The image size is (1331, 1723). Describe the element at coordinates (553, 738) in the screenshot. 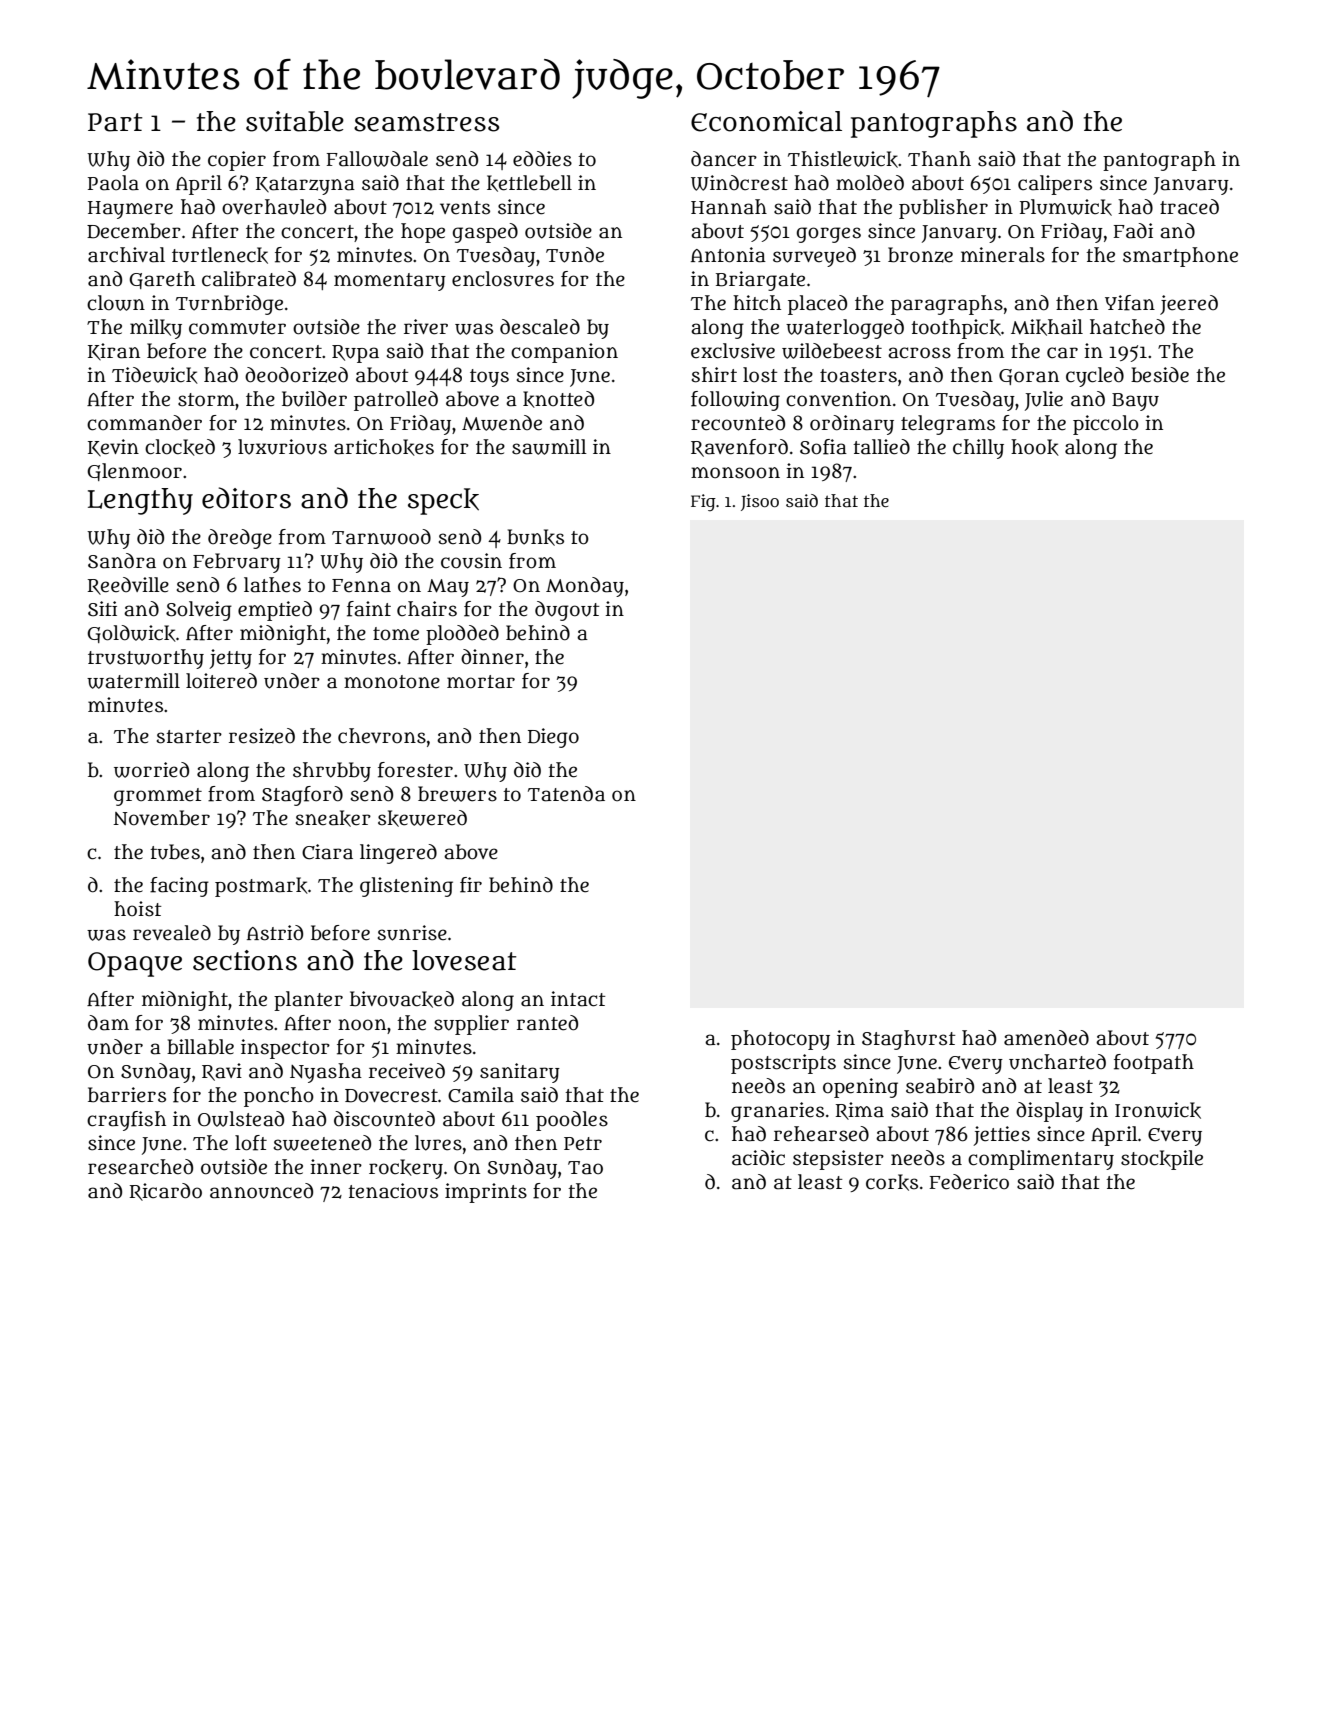

I see `Diego` at that location.
